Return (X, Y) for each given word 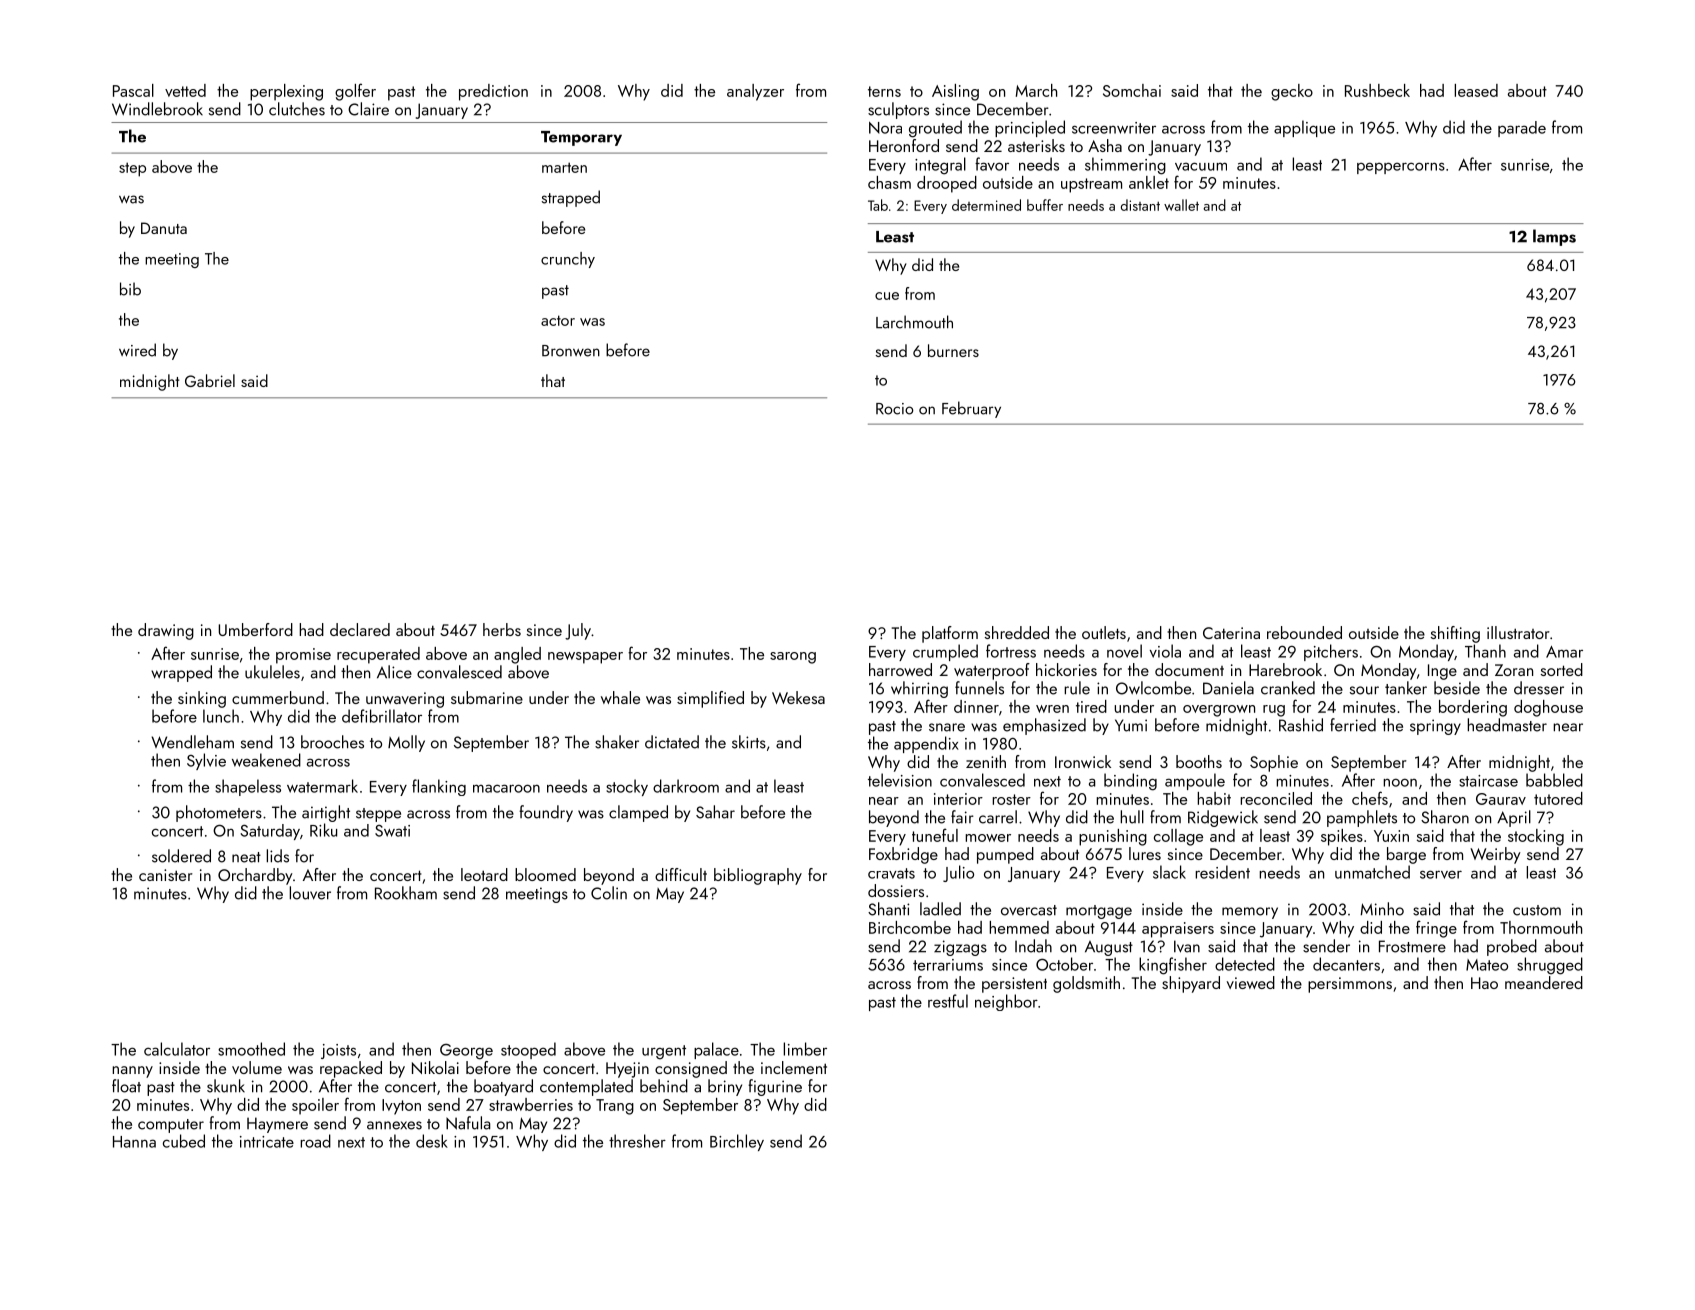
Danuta (164, 228)
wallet (1181, 205)
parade (1522, 129)
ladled (940, 909)
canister (166, 875)
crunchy (568, 260)
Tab (878, 205)
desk (432, 1141)
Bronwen (571, 351)
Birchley (737, 1142)
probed (1512, 947)
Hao (1484, 983)
